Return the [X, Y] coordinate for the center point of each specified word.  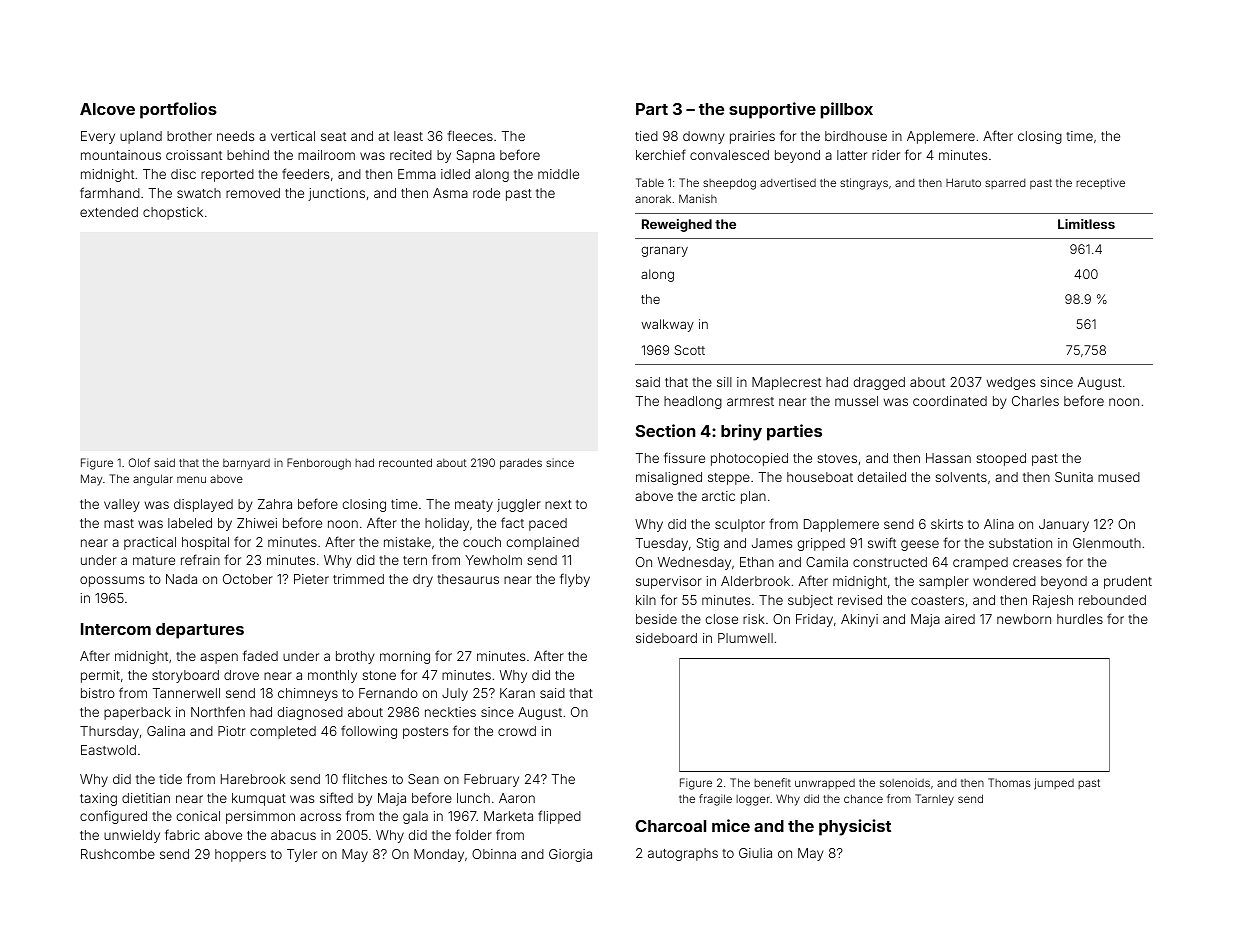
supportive [772, 110]
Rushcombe [118, 854]
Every [98, 137]
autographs [683, 854]
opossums [112, 581]
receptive [1100, 183]
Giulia [755, 853]
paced [548, 524]
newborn [1024, 619]
